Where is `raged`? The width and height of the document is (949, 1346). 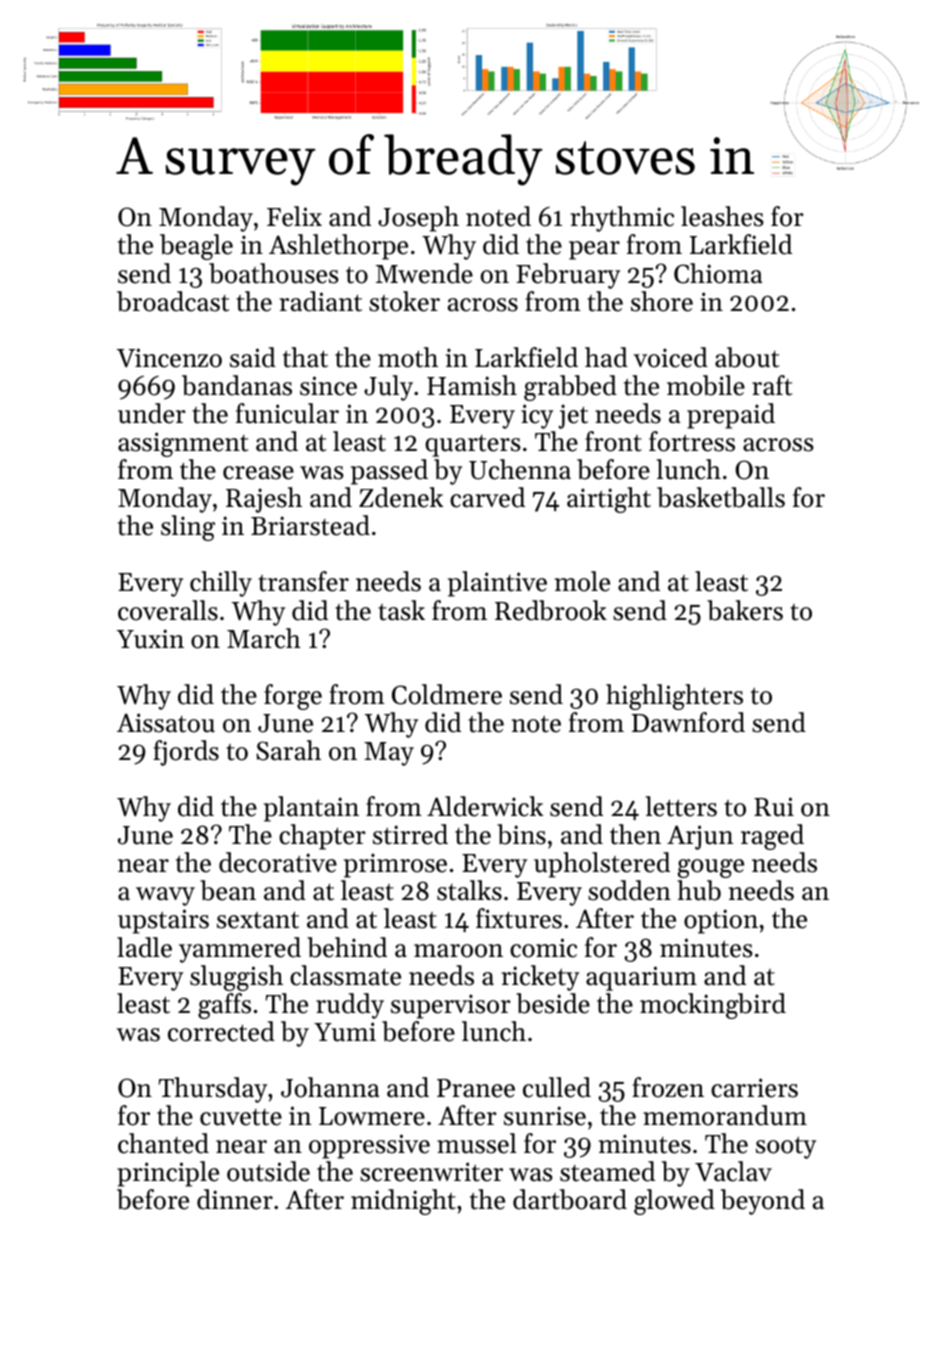 raged is located at coordinates (772, 837).
